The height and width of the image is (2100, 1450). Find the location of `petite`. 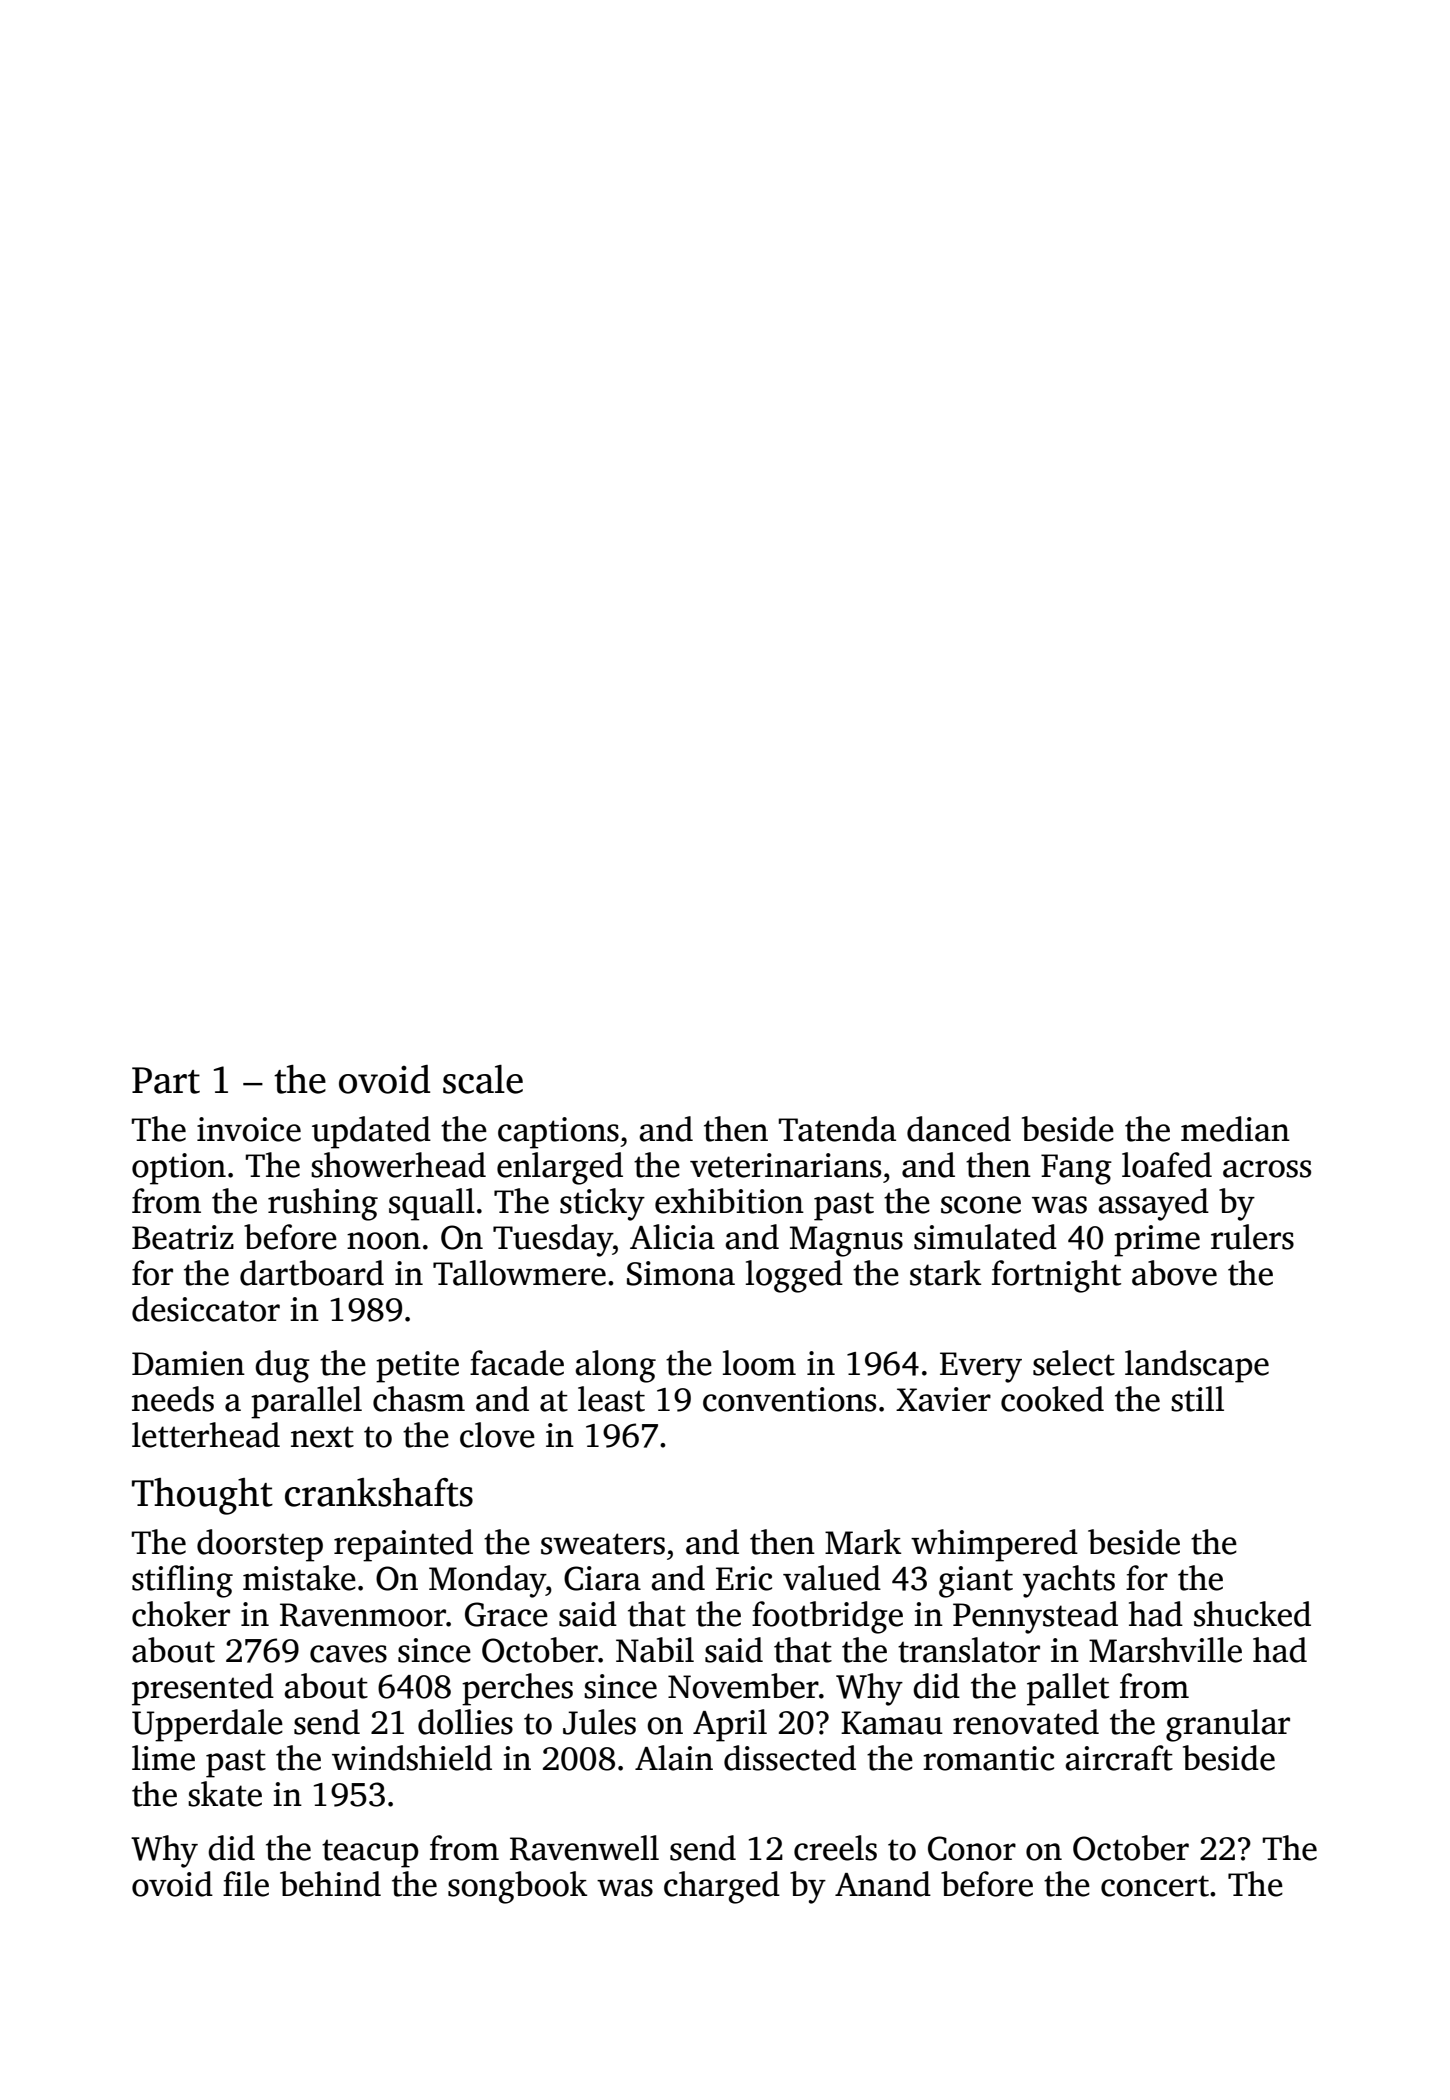

petite is located at coordinates (417, 1367).
